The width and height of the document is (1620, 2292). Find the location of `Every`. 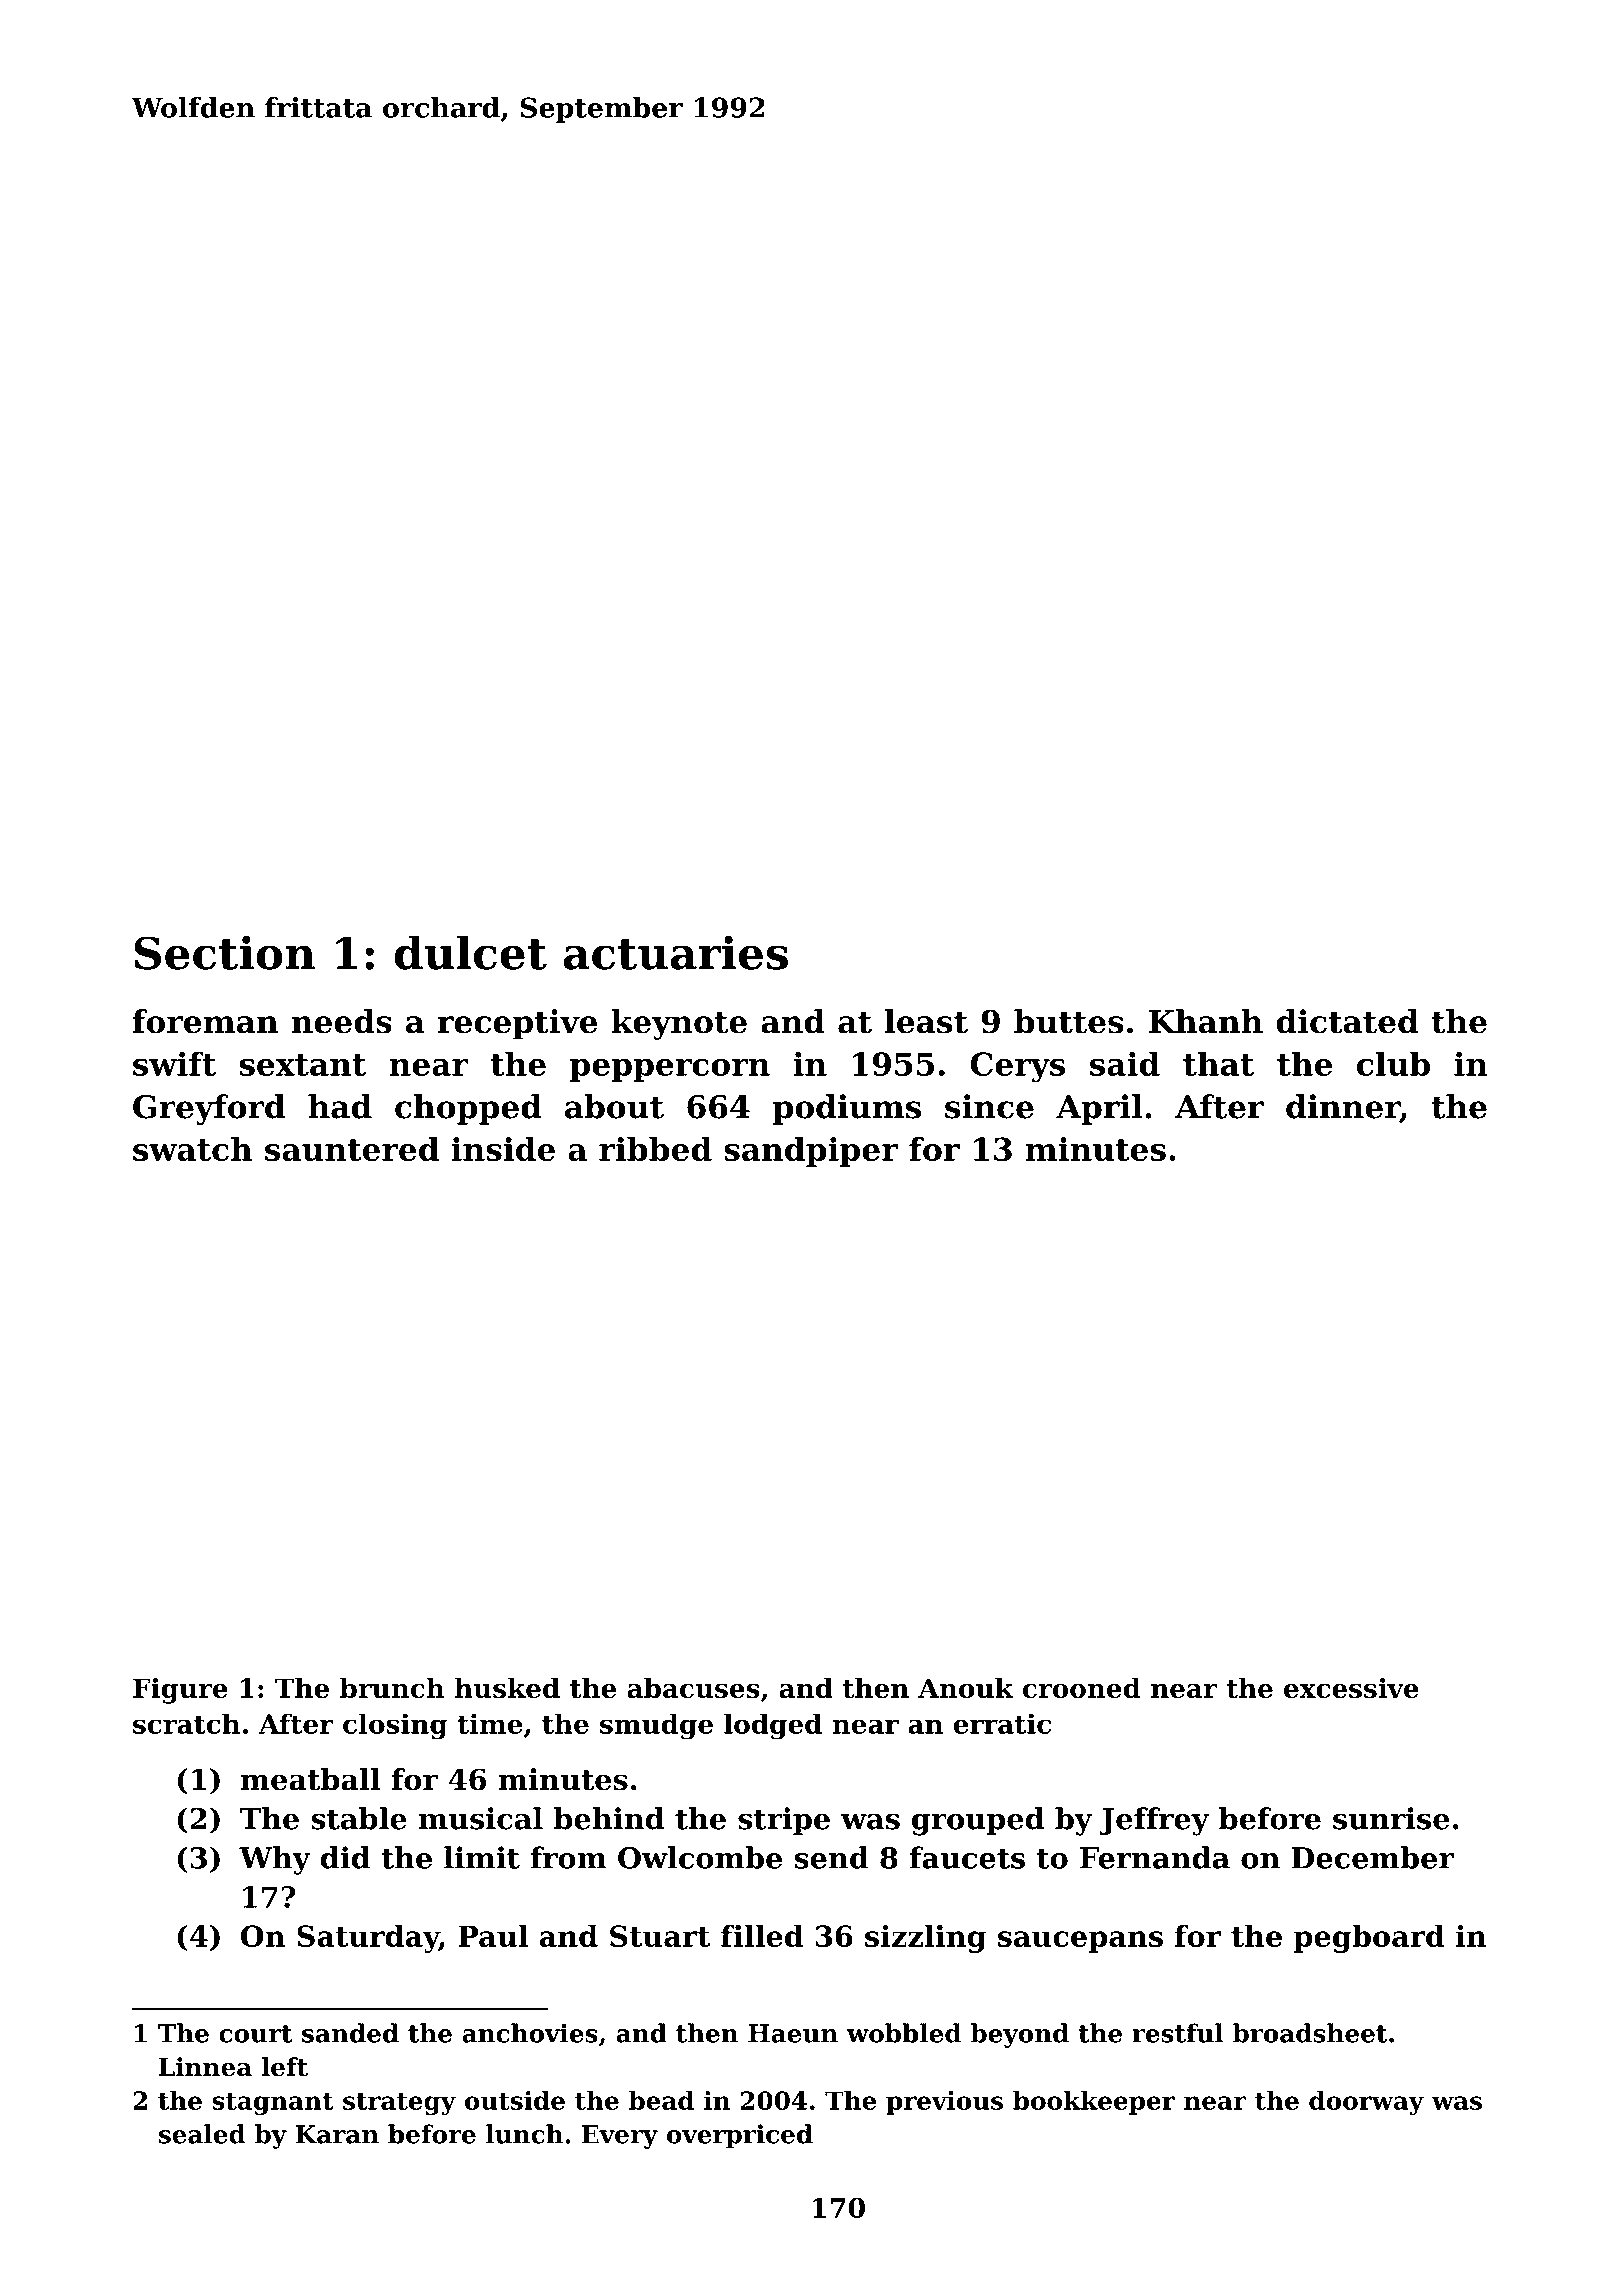

Every is located at coordinates (620, 2137).
